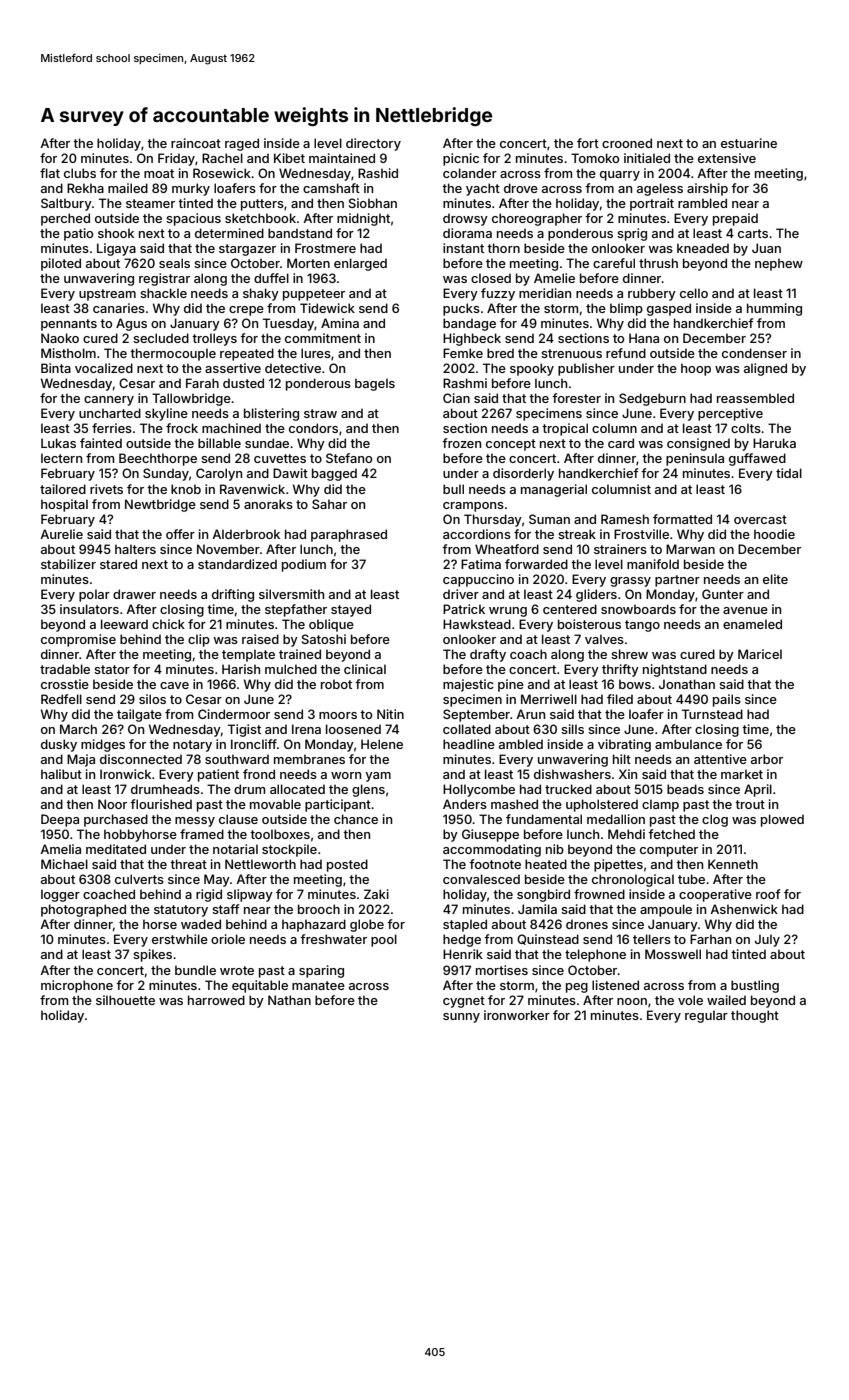 The height and width of the screenshot is (1400, 849). I want to click on piloted, so click(61, 264).
